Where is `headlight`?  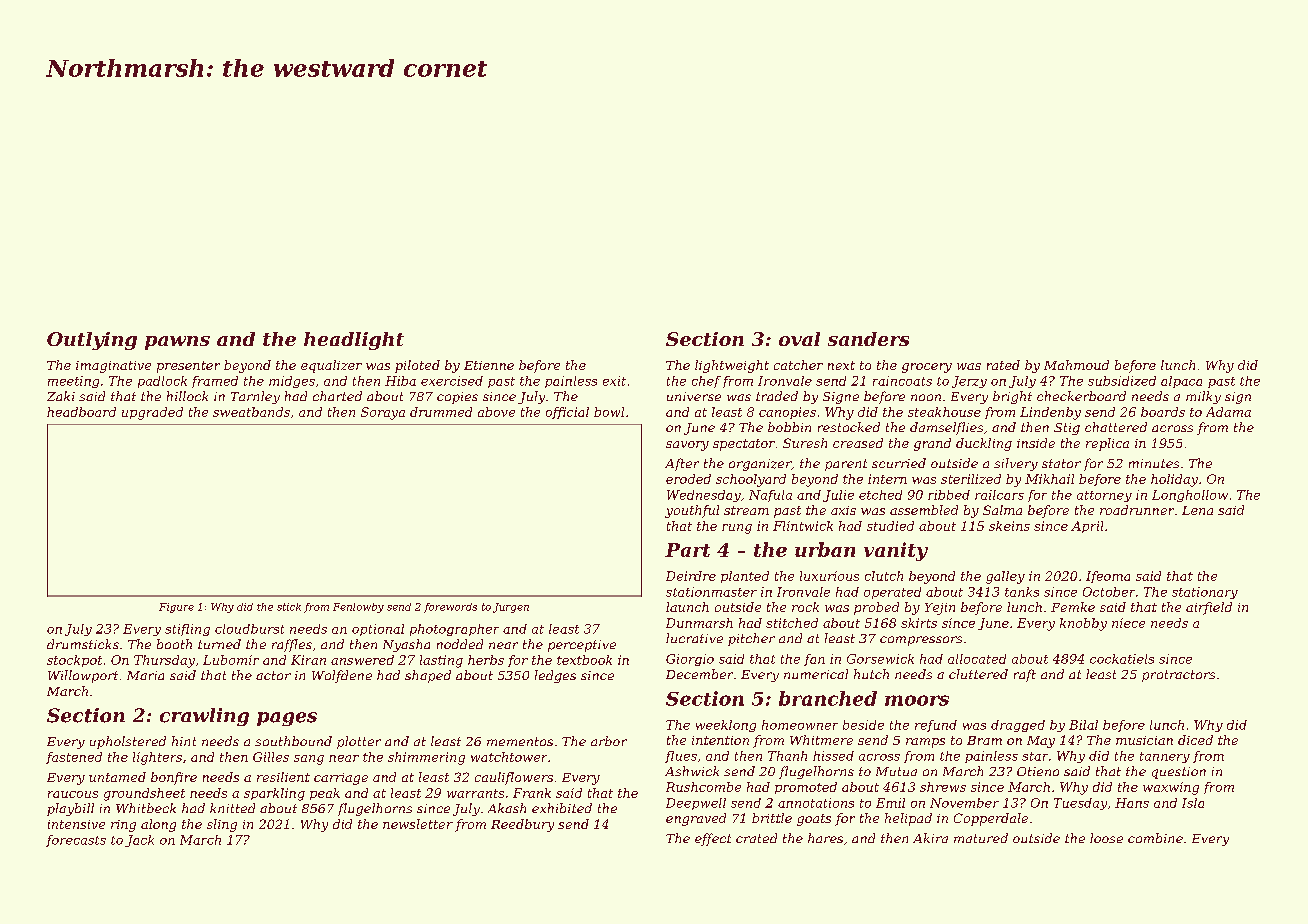
headlight is located at coordinates (354, 341).
